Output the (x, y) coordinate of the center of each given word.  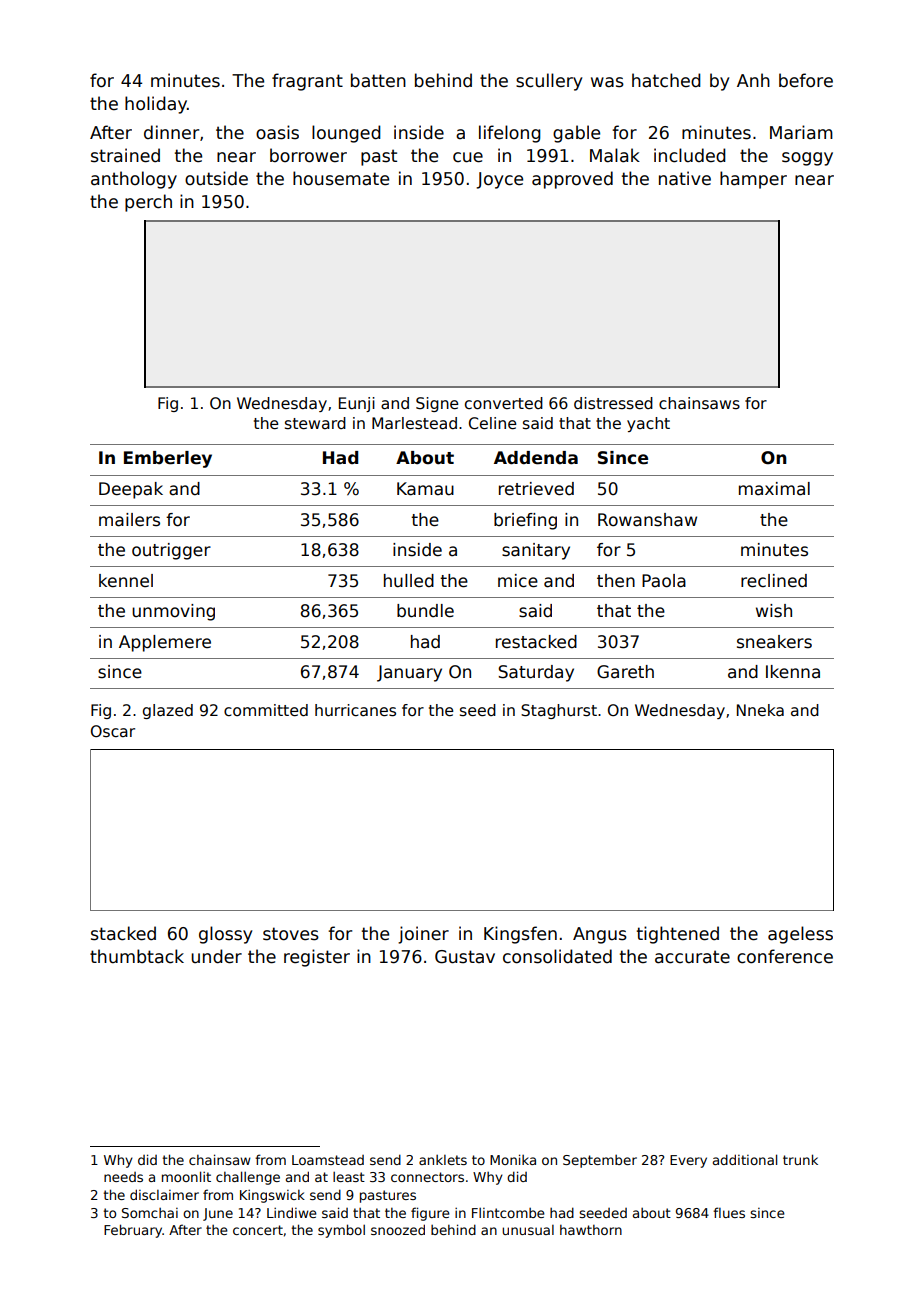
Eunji (357, 404)
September (600, 1161)
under (216, 956)
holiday (156, 105)
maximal (774, 489)
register (317, 958)
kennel (126, 581)
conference (785, 956)
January (409, 673)
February (133, 1231)
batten (378, 80)
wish (774, 611)
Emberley (168, 459)
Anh (753, 80)
